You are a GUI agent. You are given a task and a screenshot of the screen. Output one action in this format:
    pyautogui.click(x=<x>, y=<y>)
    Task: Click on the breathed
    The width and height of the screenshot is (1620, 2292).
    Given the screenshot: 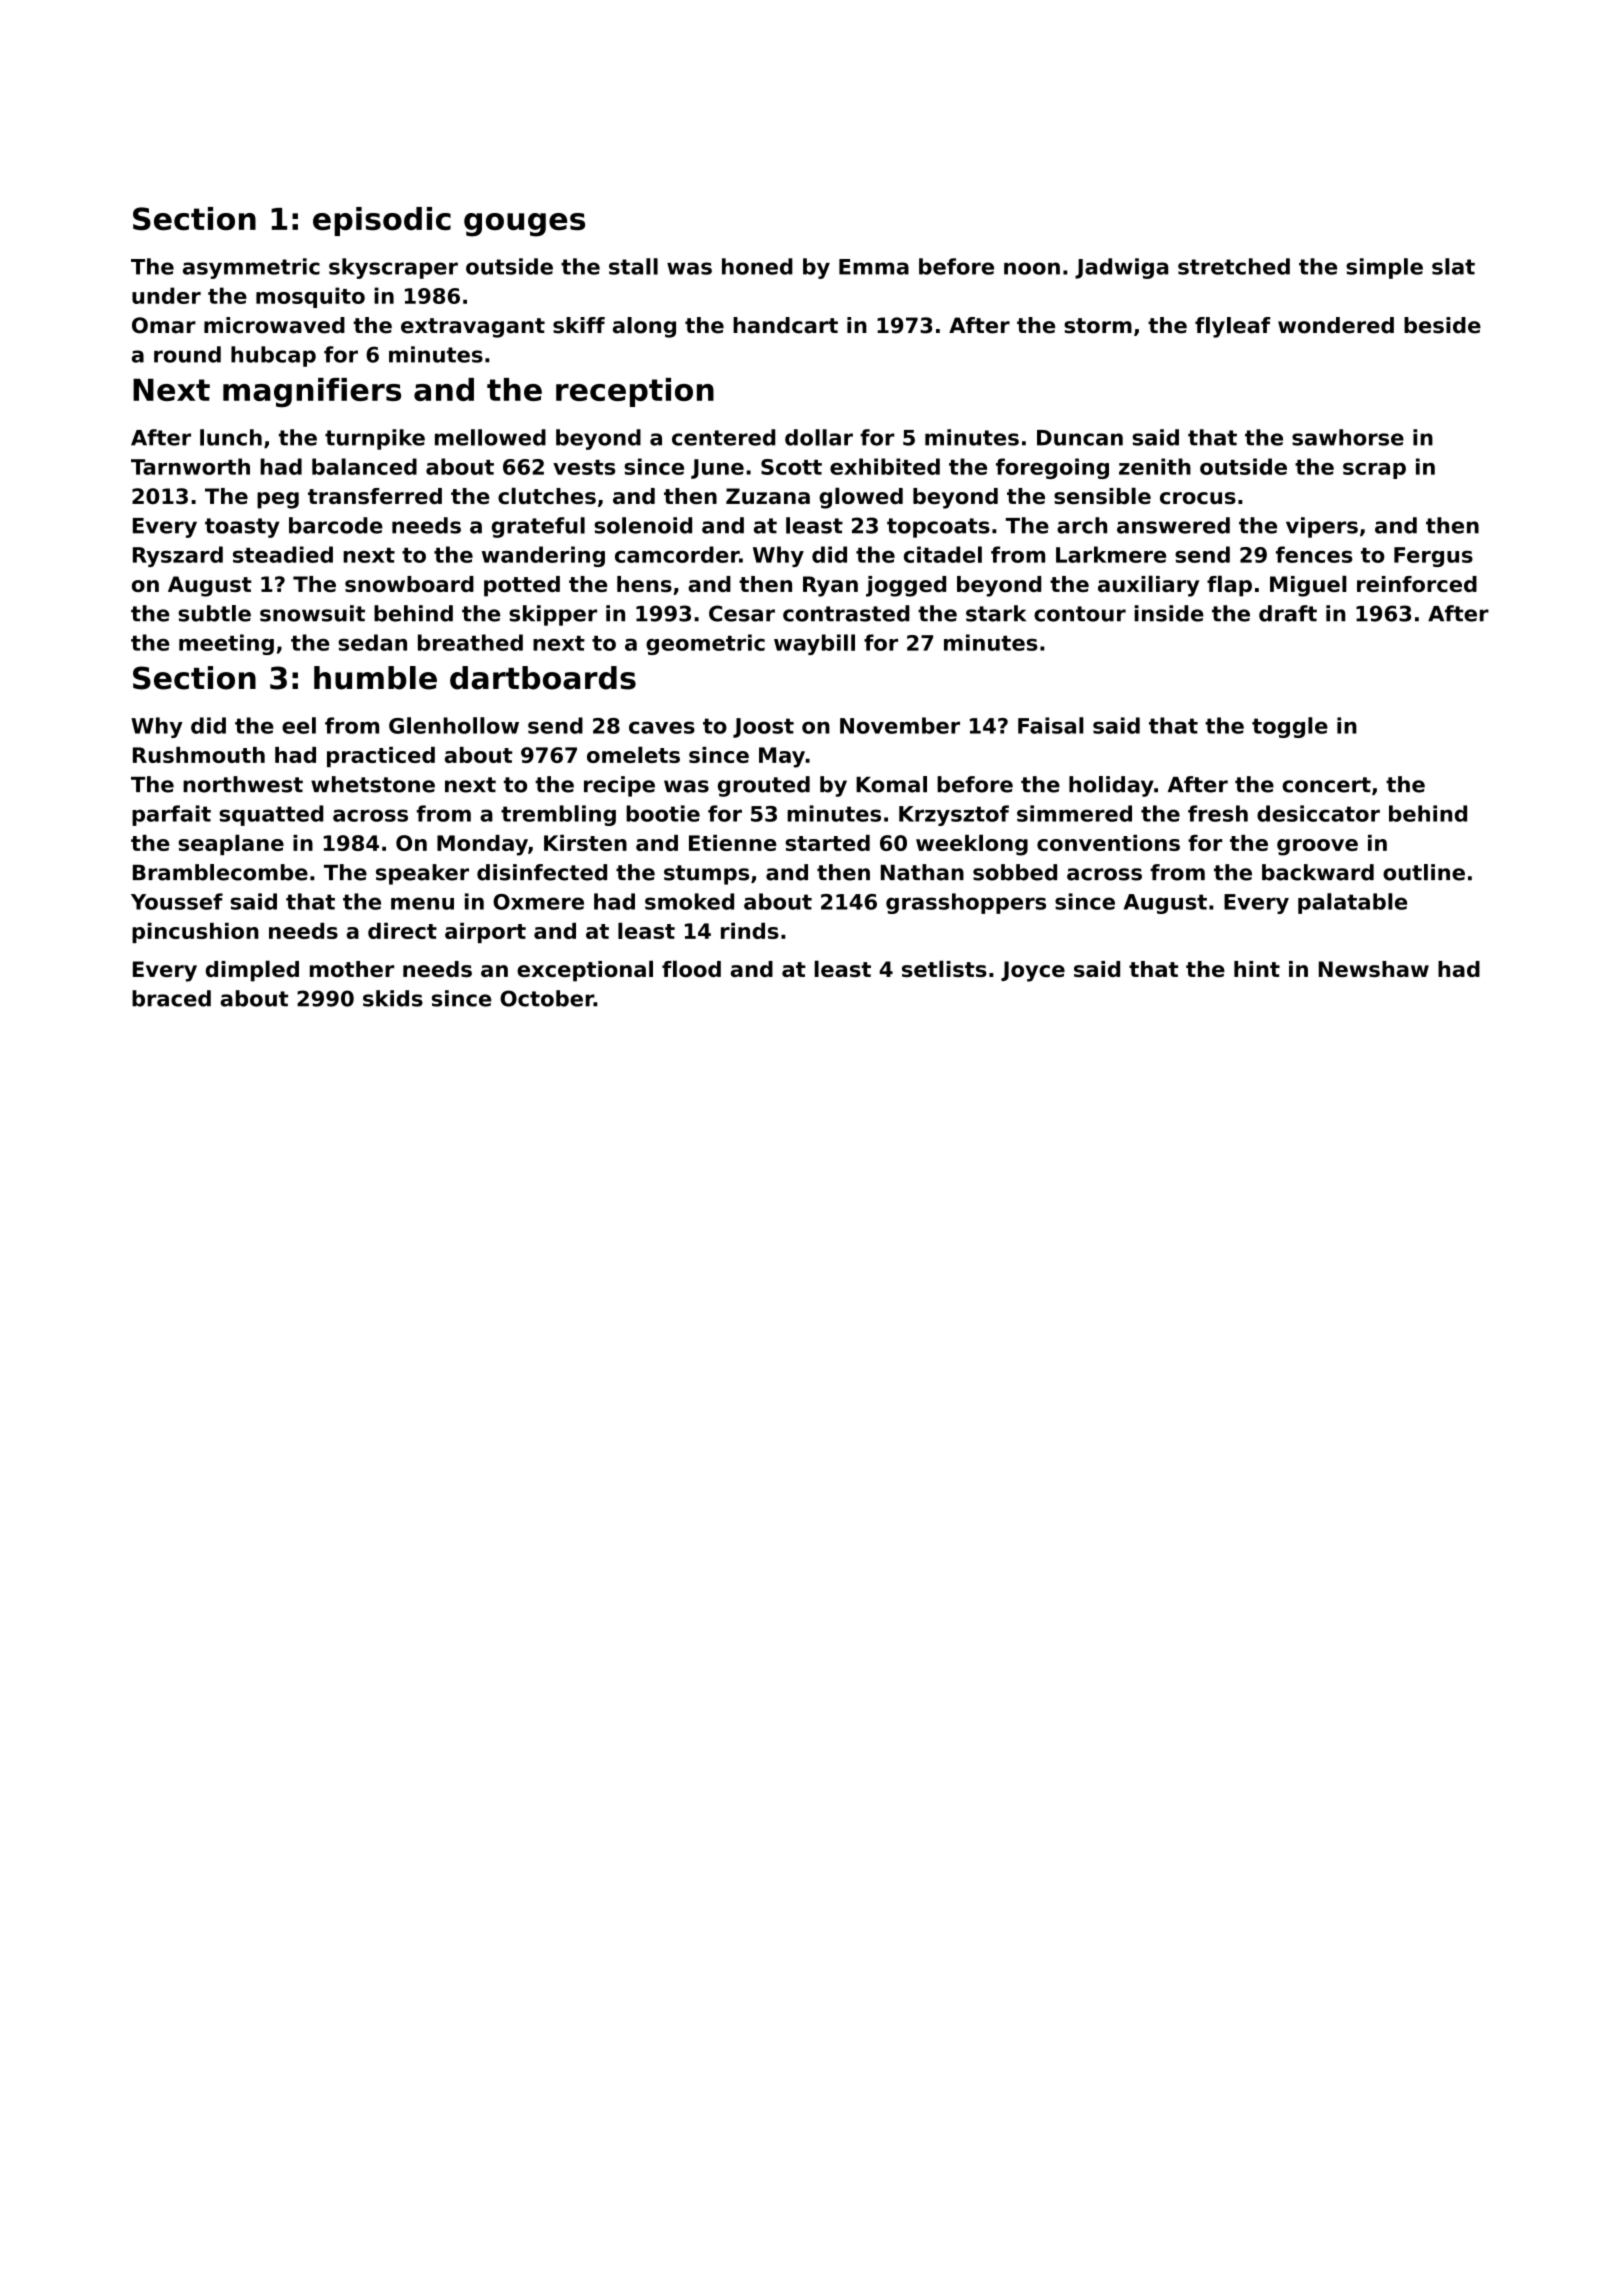 What is the action you would take?
    pyautogui.click(x=470, y=642)
